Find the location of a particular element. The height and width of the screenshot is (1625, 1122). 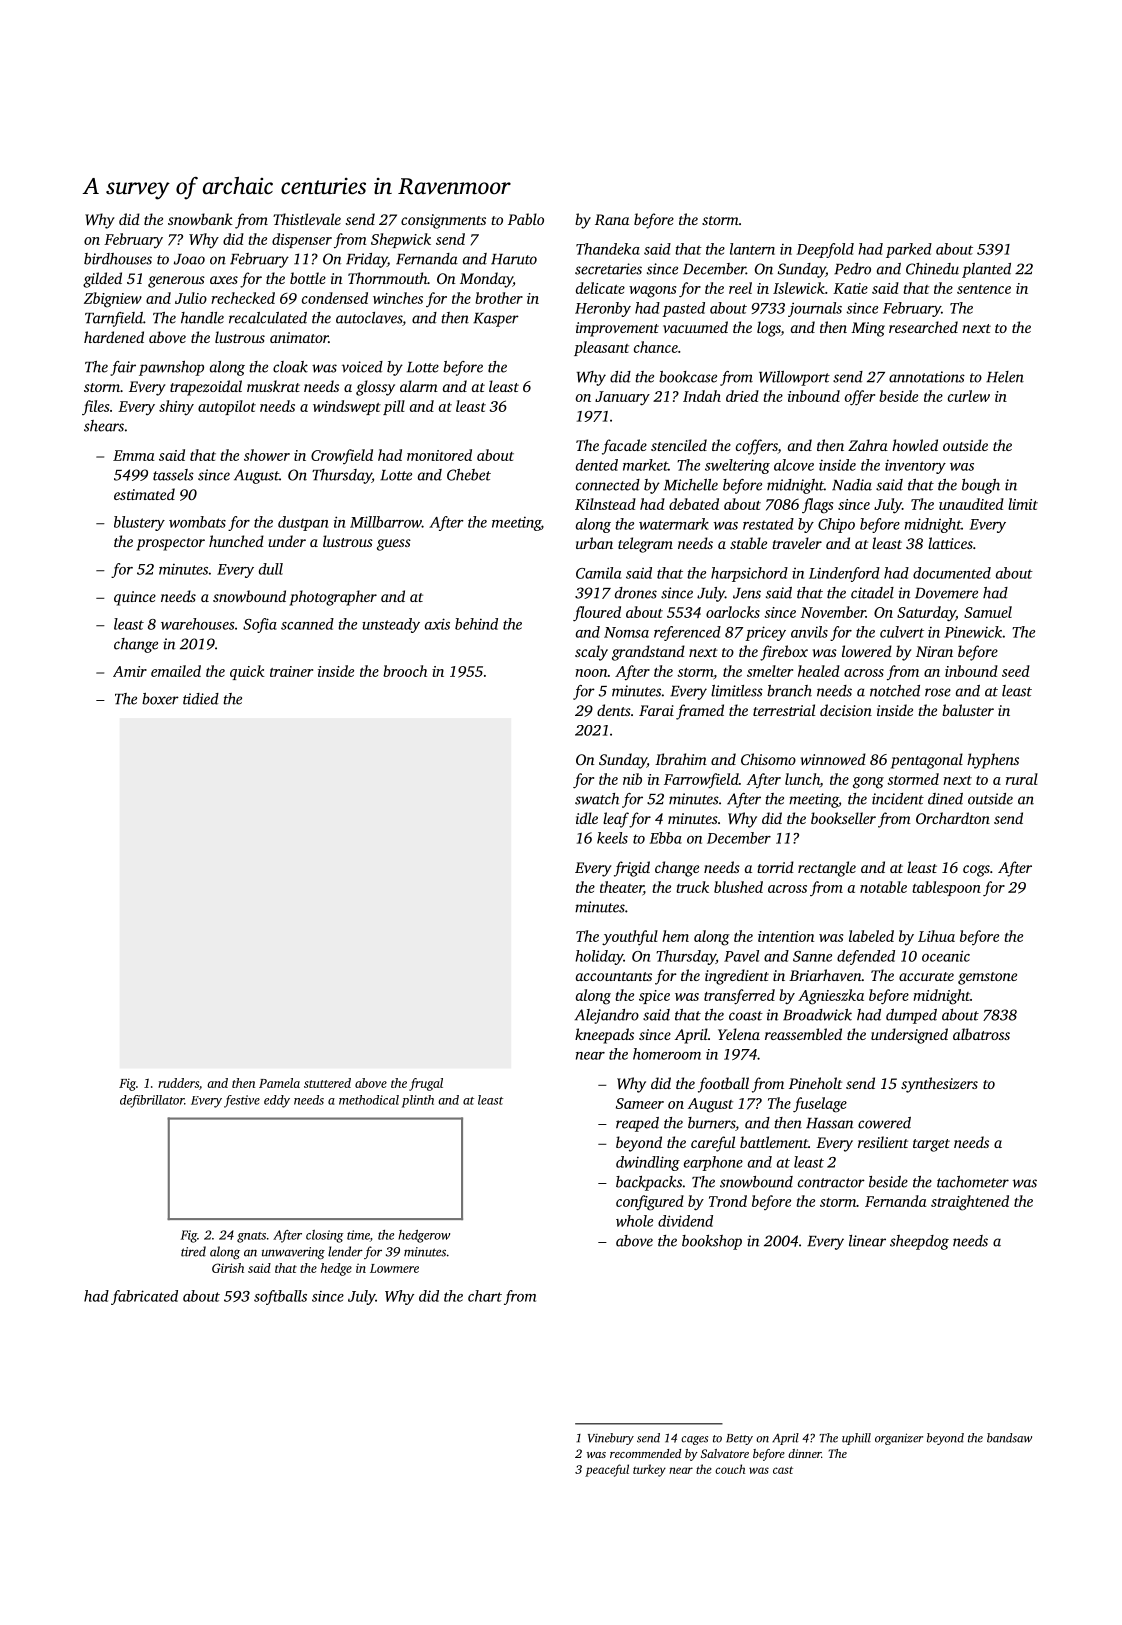

resilient is located at coordinates (883, 1142).
